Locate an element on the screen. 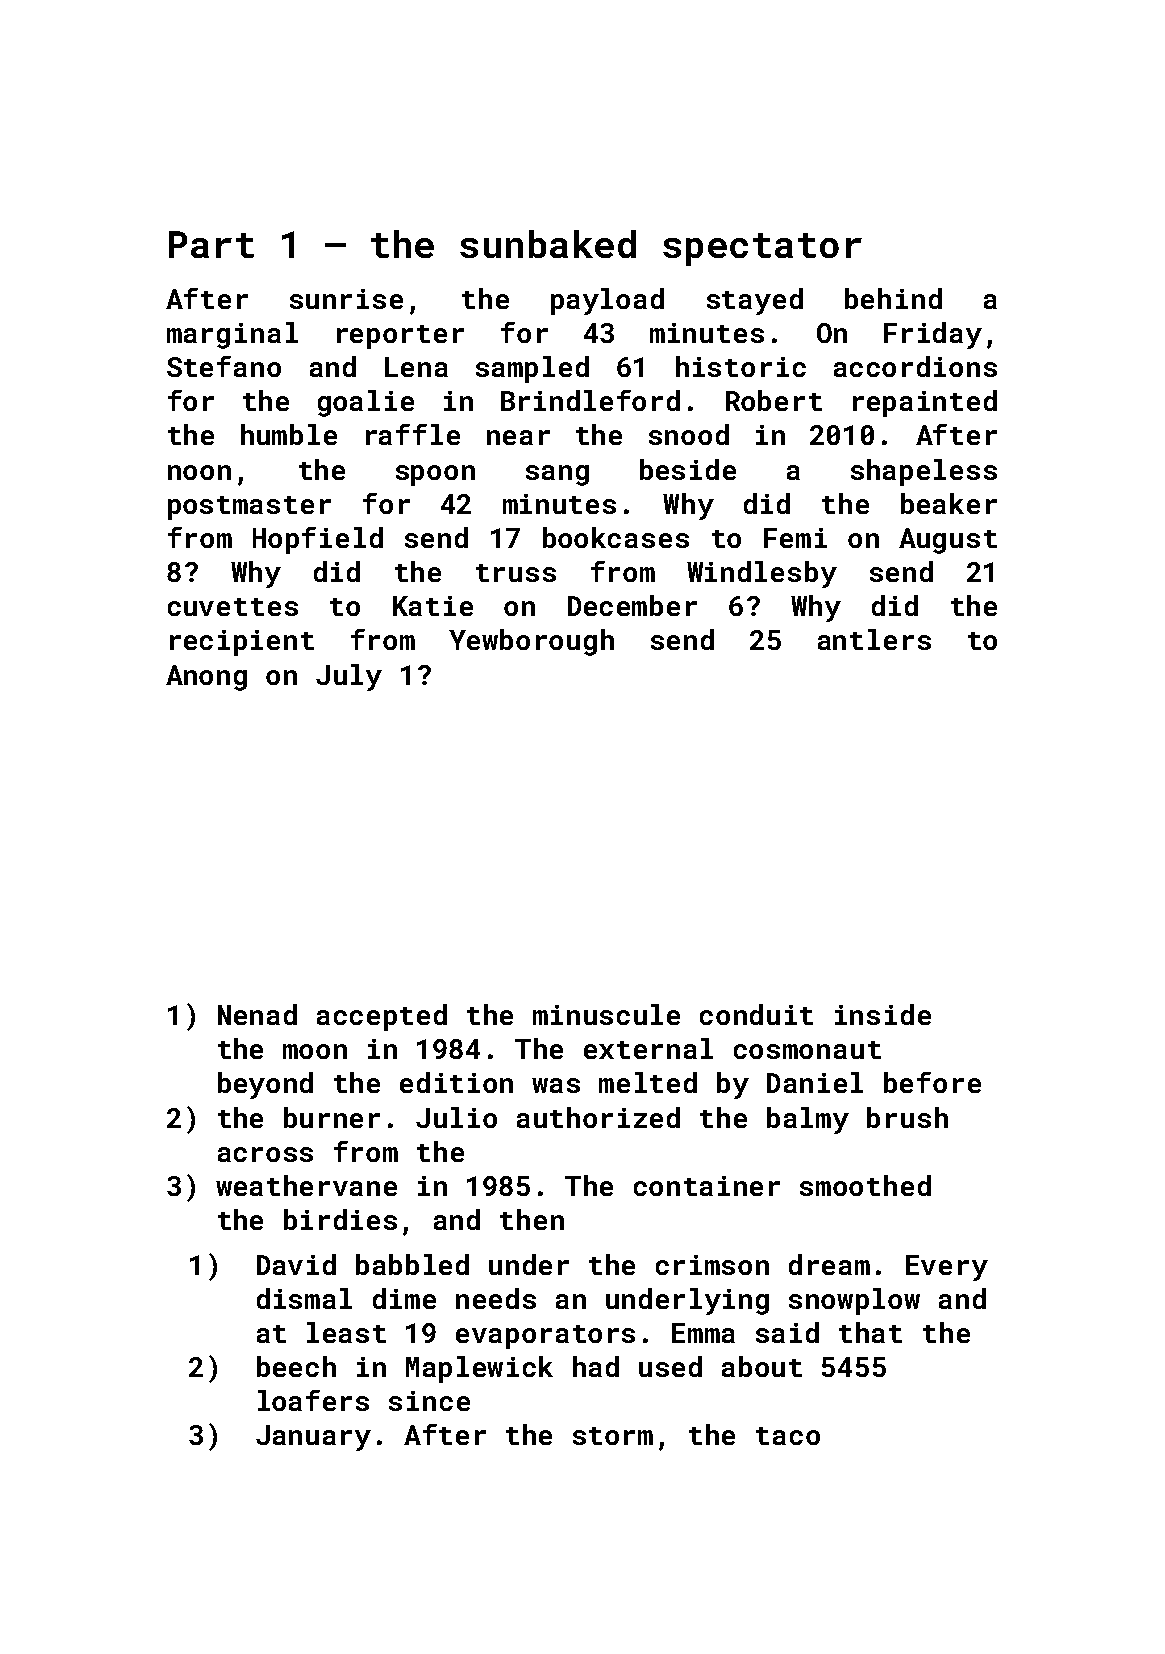 Image resolution: width=1165 pixels, height=1654 pixels. across is located at coordinates (265, 1154).
